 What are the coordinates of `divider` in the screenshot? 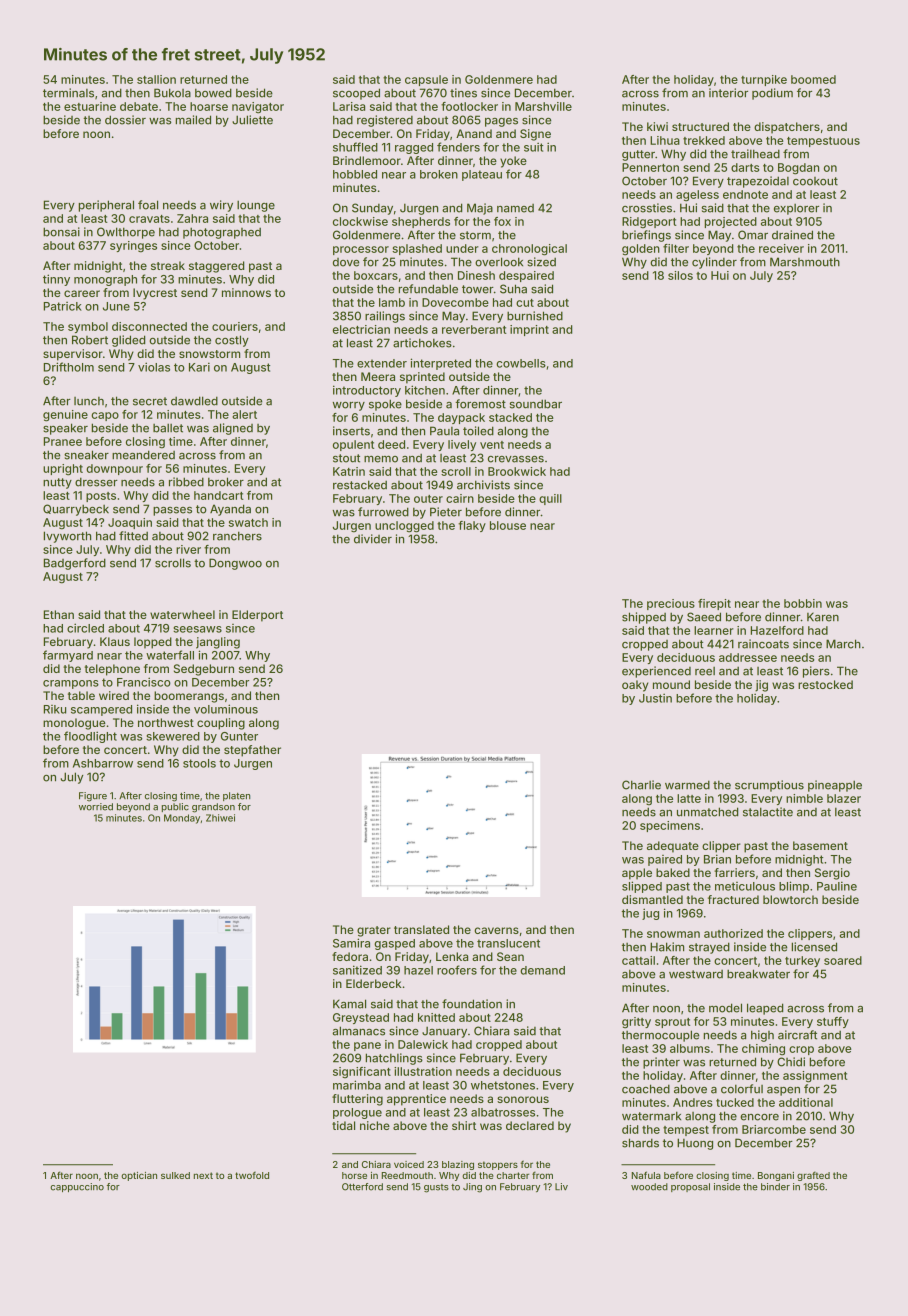 It's located at (373, 539).
